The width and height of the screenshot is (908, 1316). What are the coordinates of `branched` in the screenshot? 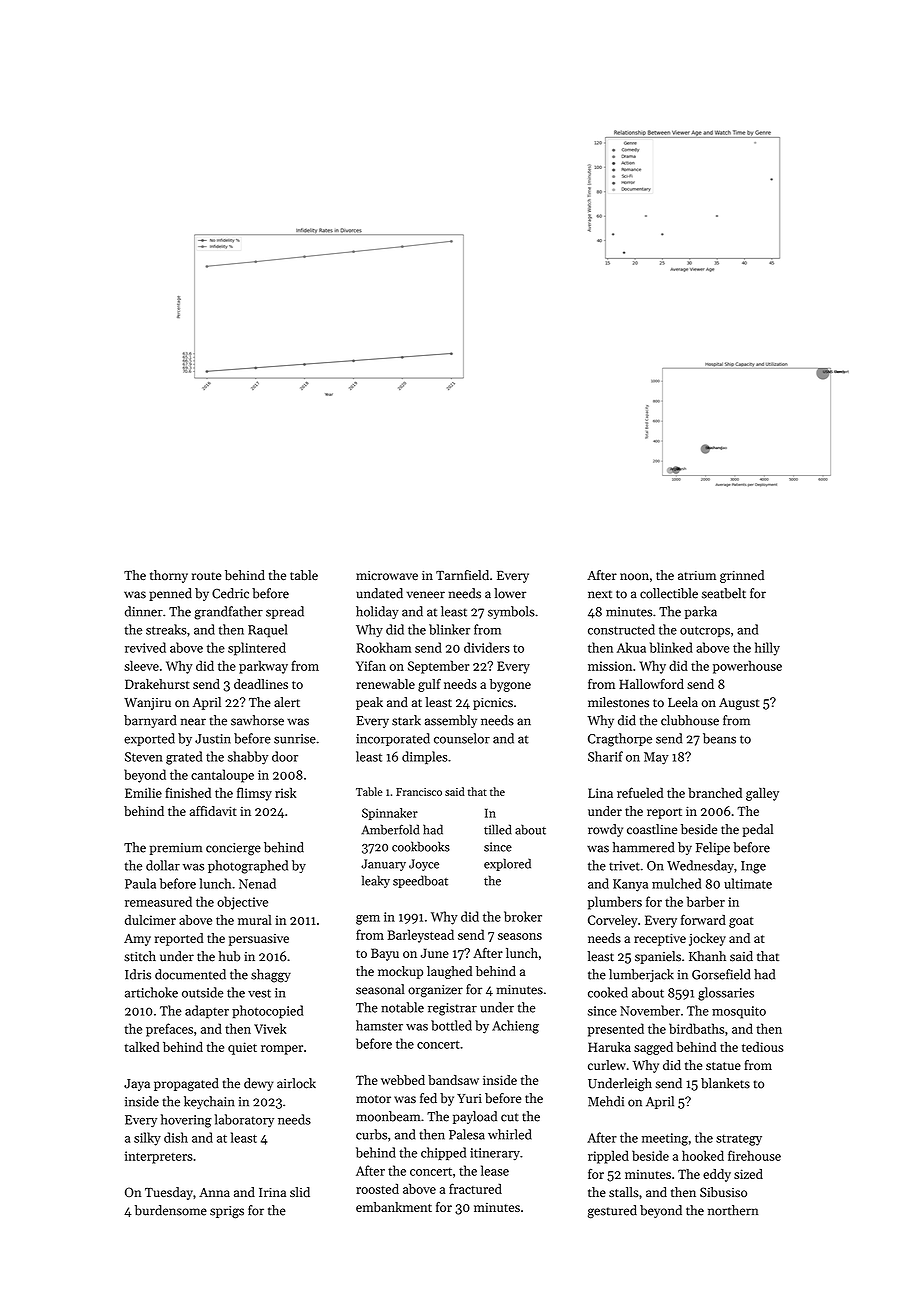 It's located at (715, 792).
